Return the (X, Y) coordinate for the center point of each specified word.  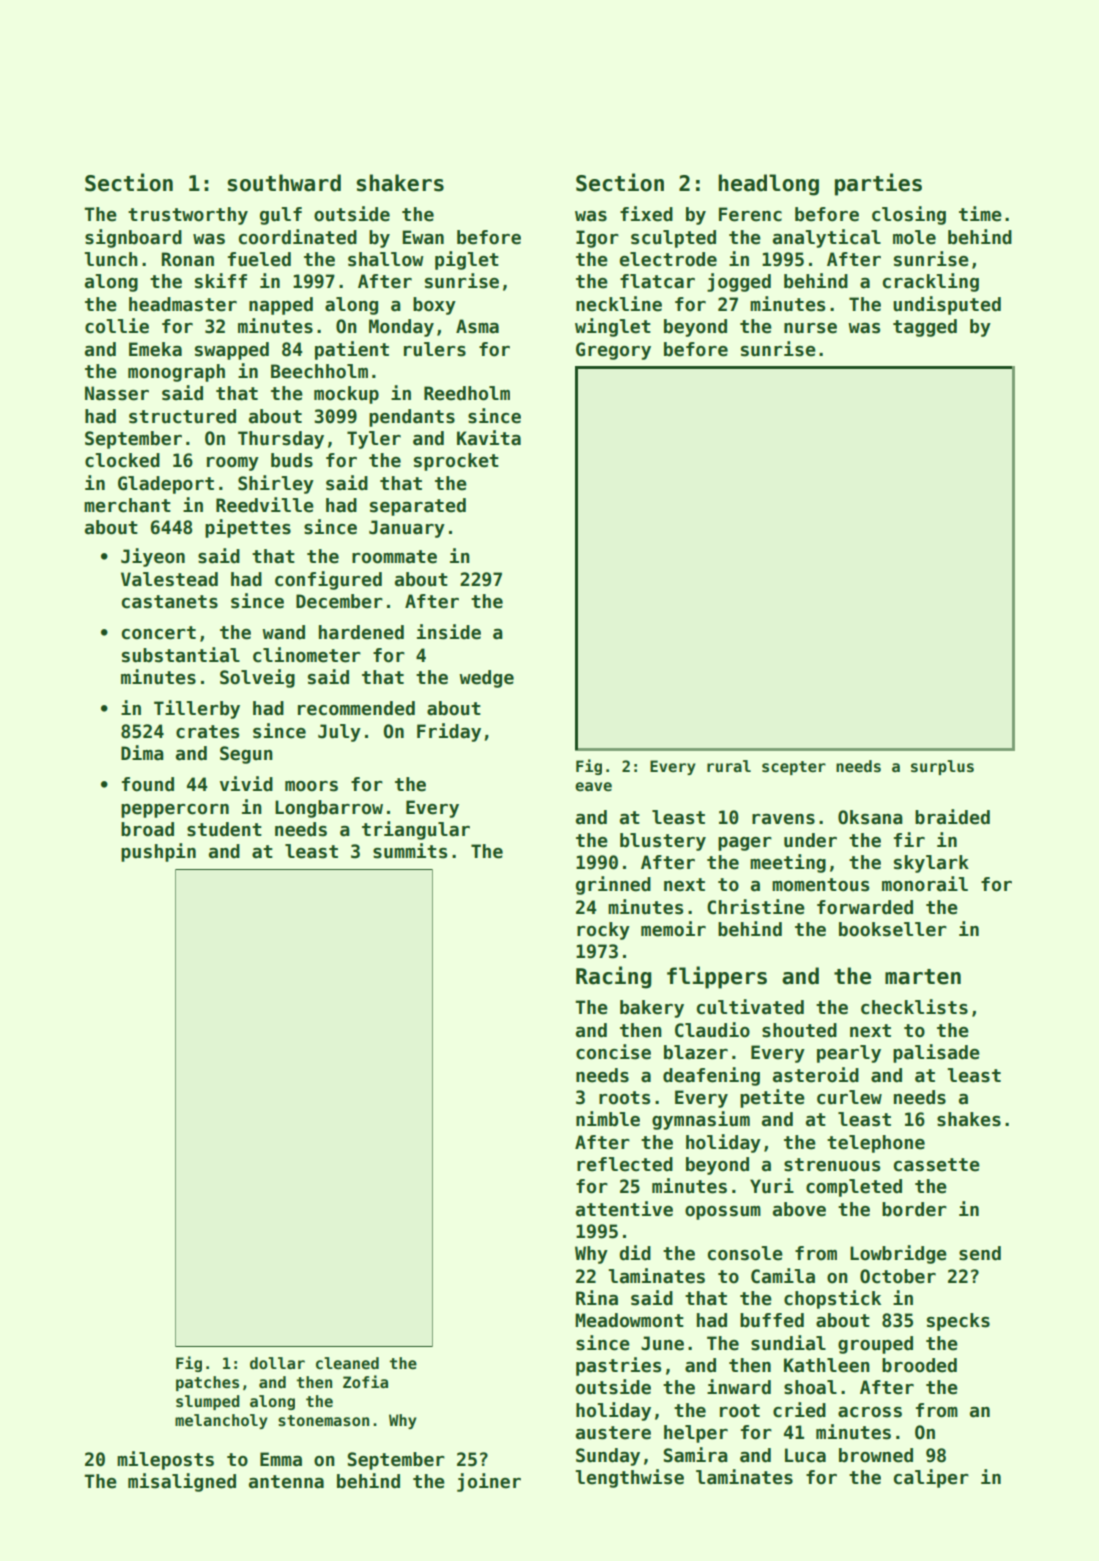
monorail (925, 884)
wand (283, 632)
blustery (663, 842)
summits (410, 851)
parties (878, 184)
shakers (400, 183)
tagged (925, 328)
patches (207, 1383)
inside (449, 632)
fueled (259, 259)
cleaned (347, 1363)
